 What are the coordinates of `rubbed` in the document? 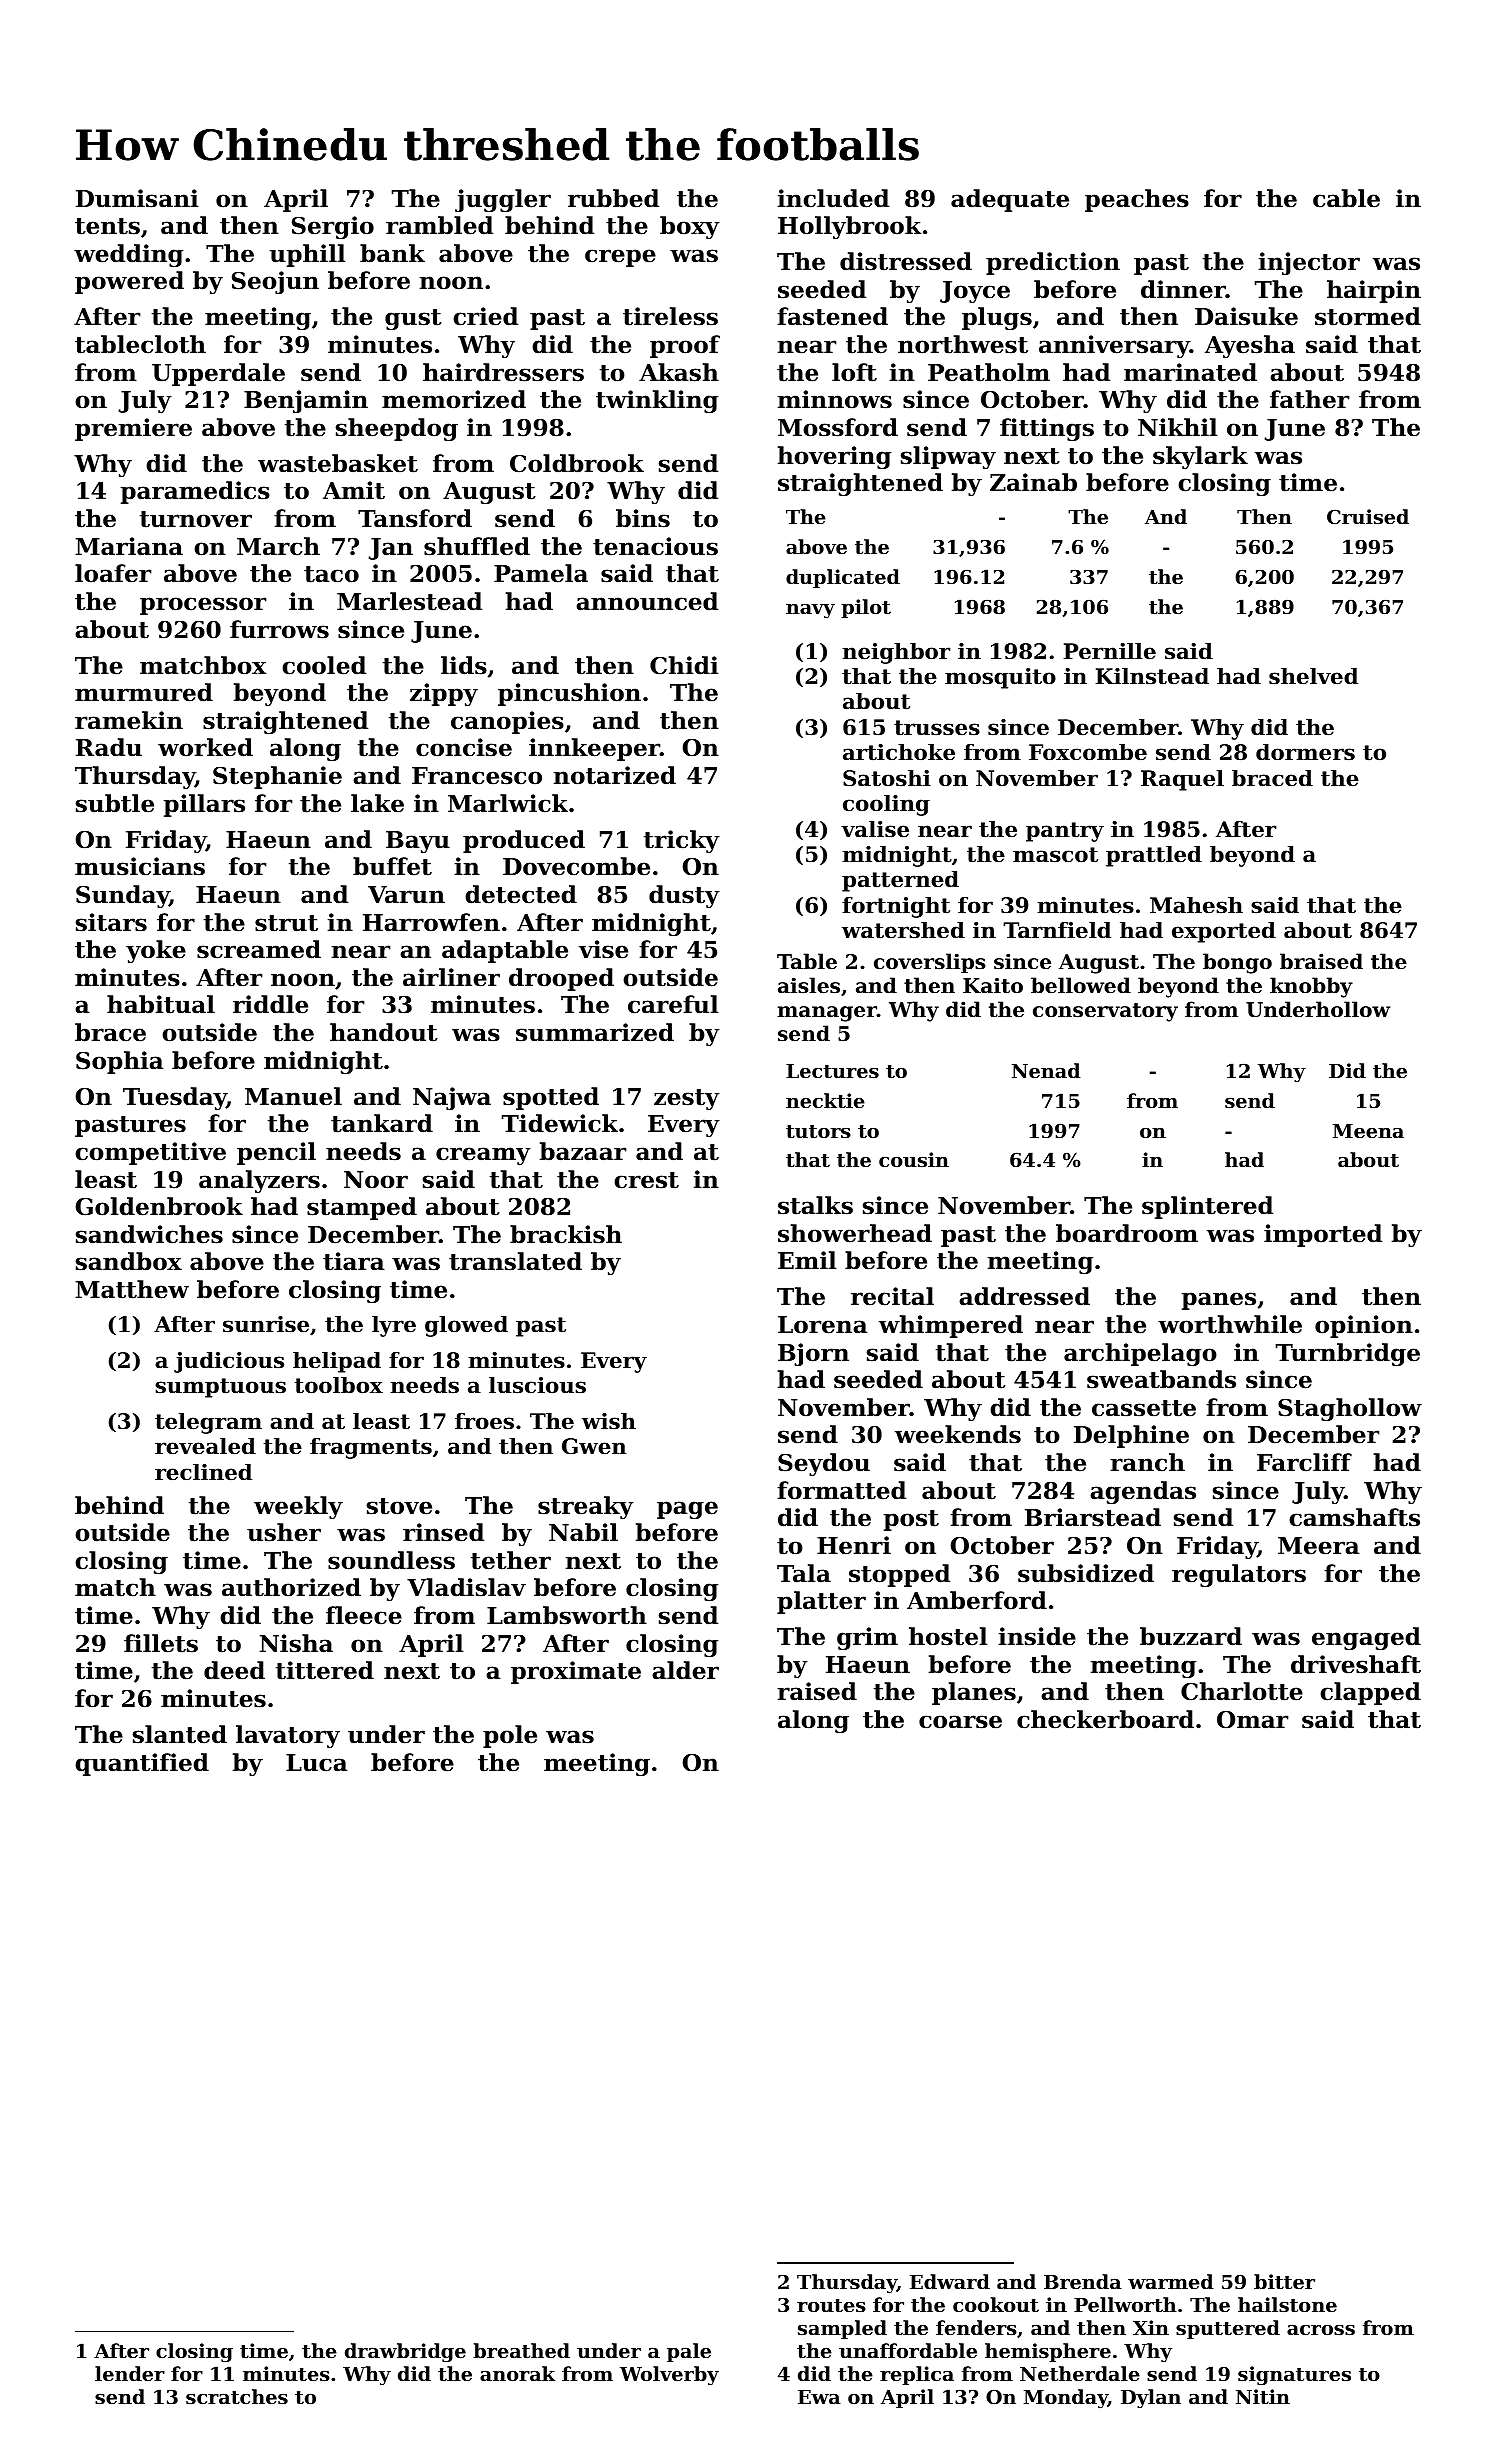 It's located at (613, 198).
